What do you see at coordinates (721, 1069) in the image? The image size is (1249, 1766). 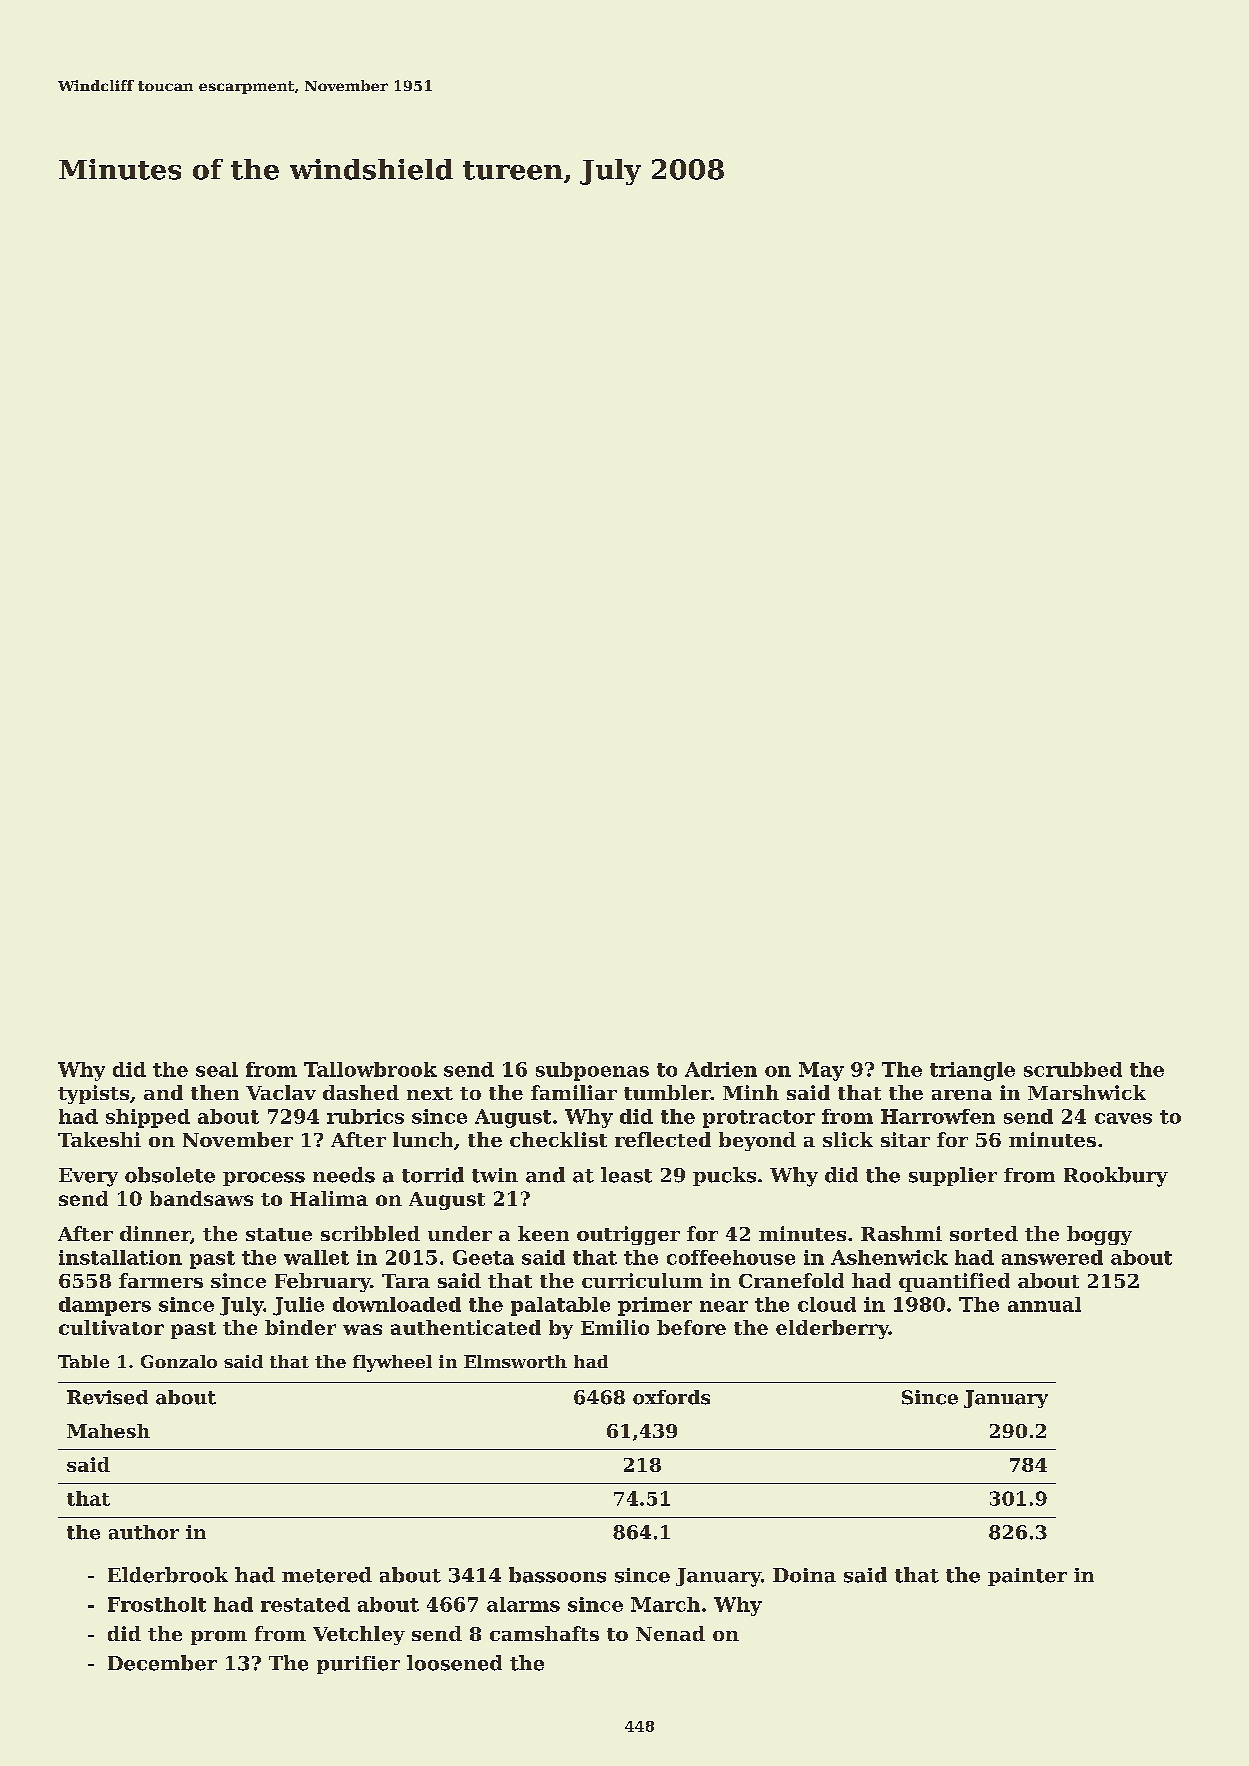 I see `Adrien` at bounding box center [721, 1069].
